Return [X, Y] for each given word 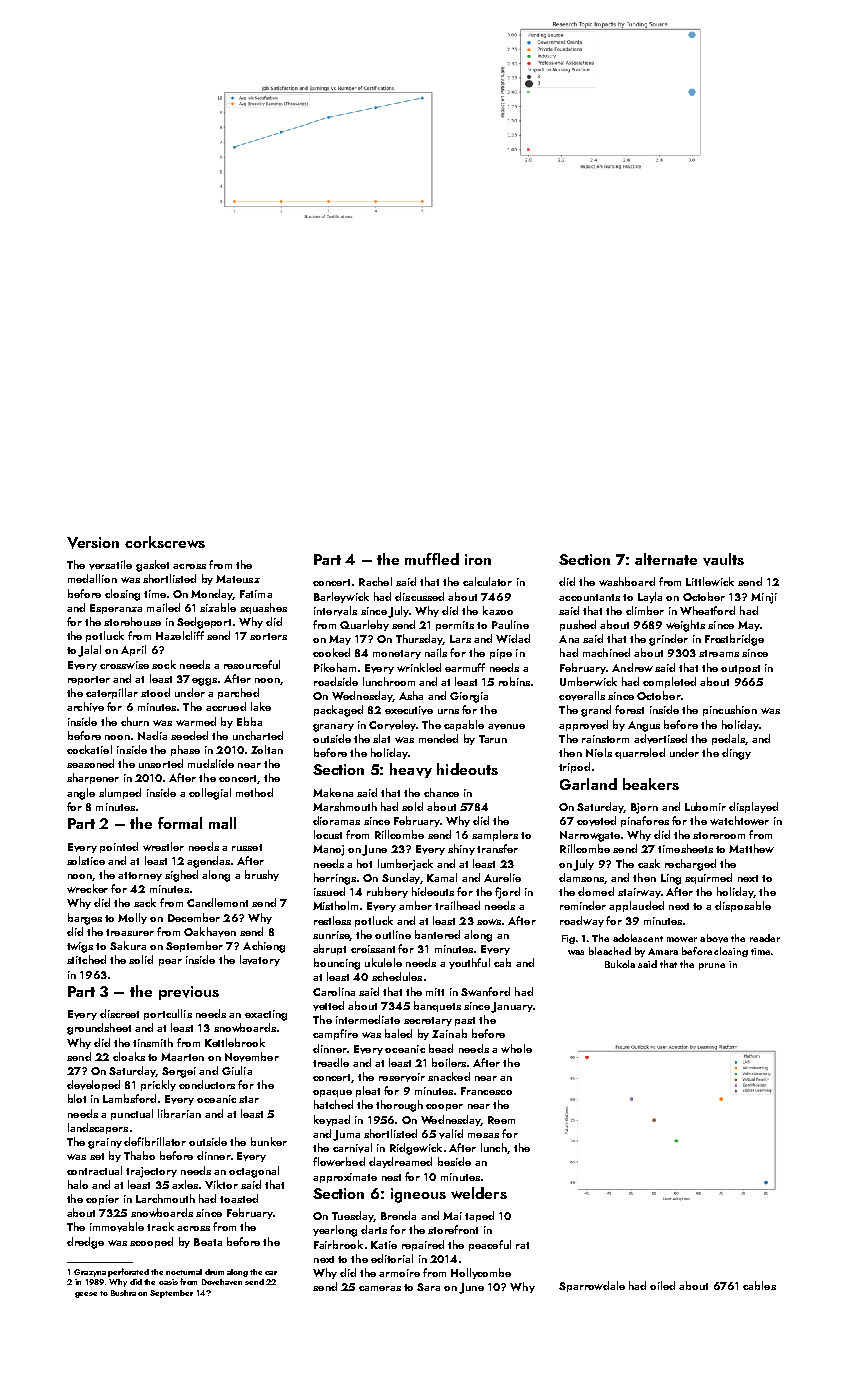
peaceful [490, 1245]
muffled [432, 559]
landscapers [98, 1128]
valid [451, 1134]
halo [78, 1184]
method [254, 792]
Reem [501, 1120]
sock [164, 664]
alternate [666, 559]
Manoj [328, 850]
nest [391, 1177]
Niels [599, 752]
